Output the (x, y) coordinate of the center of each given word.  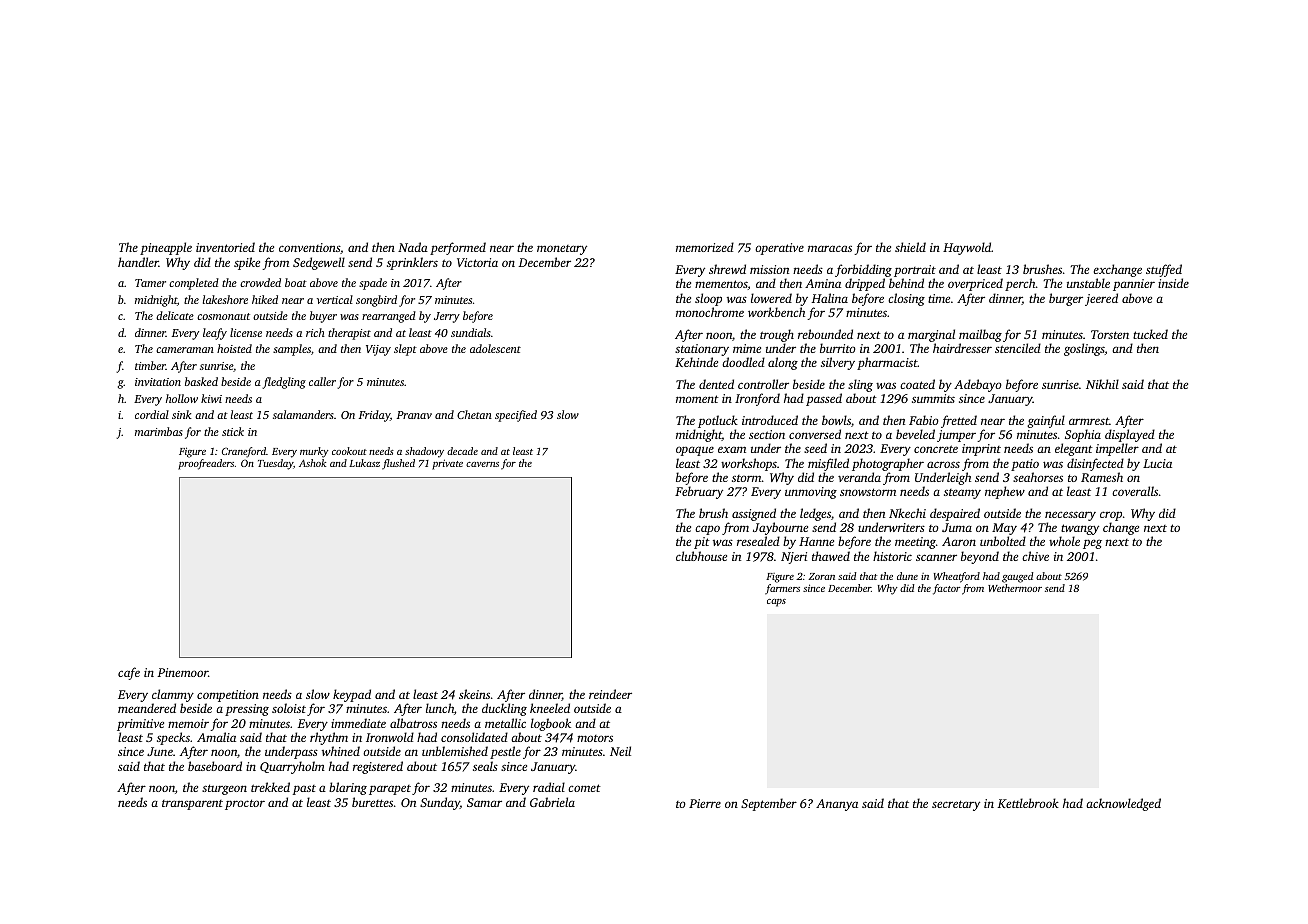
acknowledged (1123, 804)
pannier (1134, 285)
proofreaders (206, 464)
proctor (245, 804)
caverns (482, 464)
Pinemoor (182, 672)
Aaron (959, 541)
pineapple (166, 248)
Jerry (447, 317)
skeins (474, 694)
